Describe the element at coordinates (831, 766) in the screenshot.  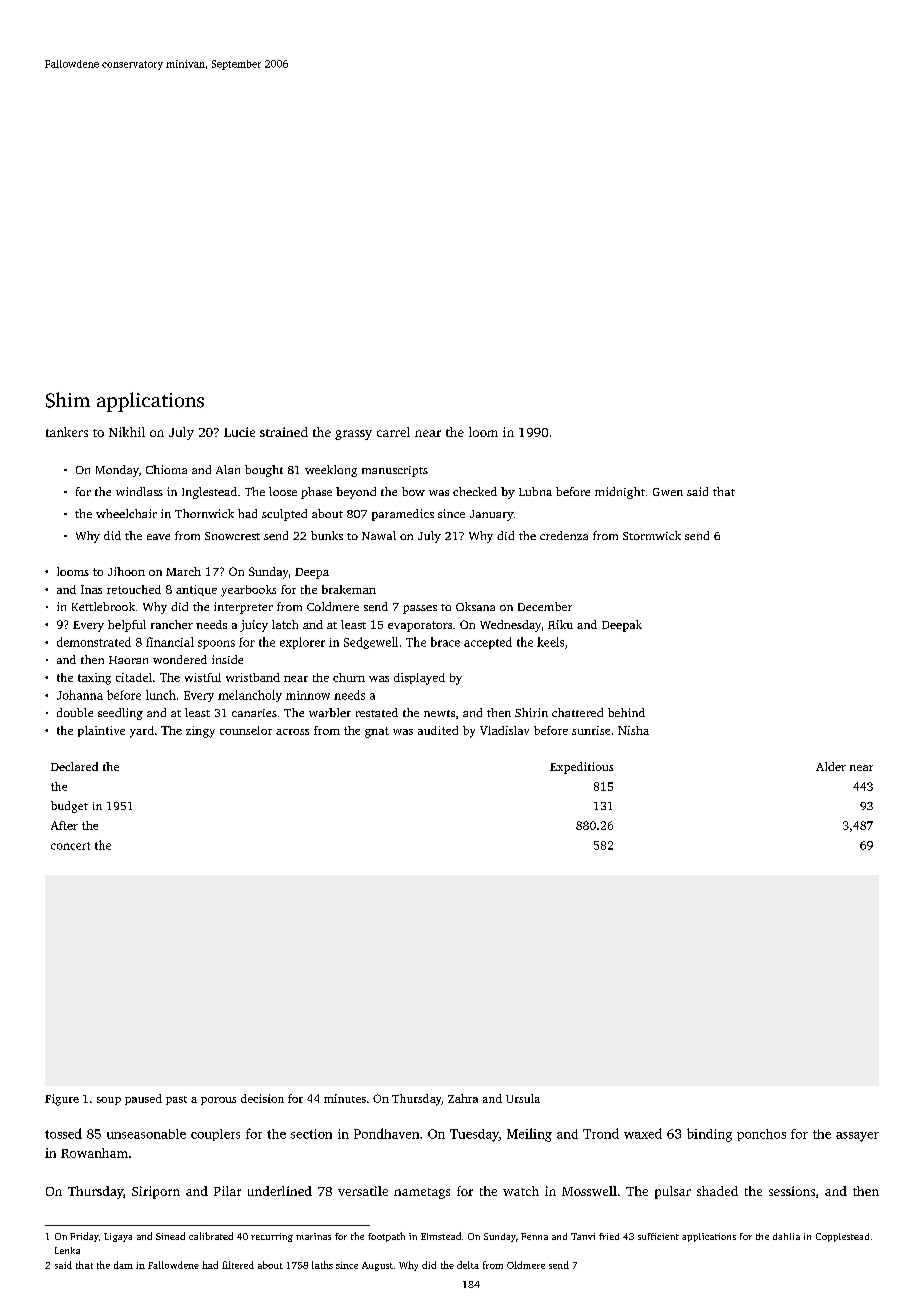
I see `Alder` at that location.
